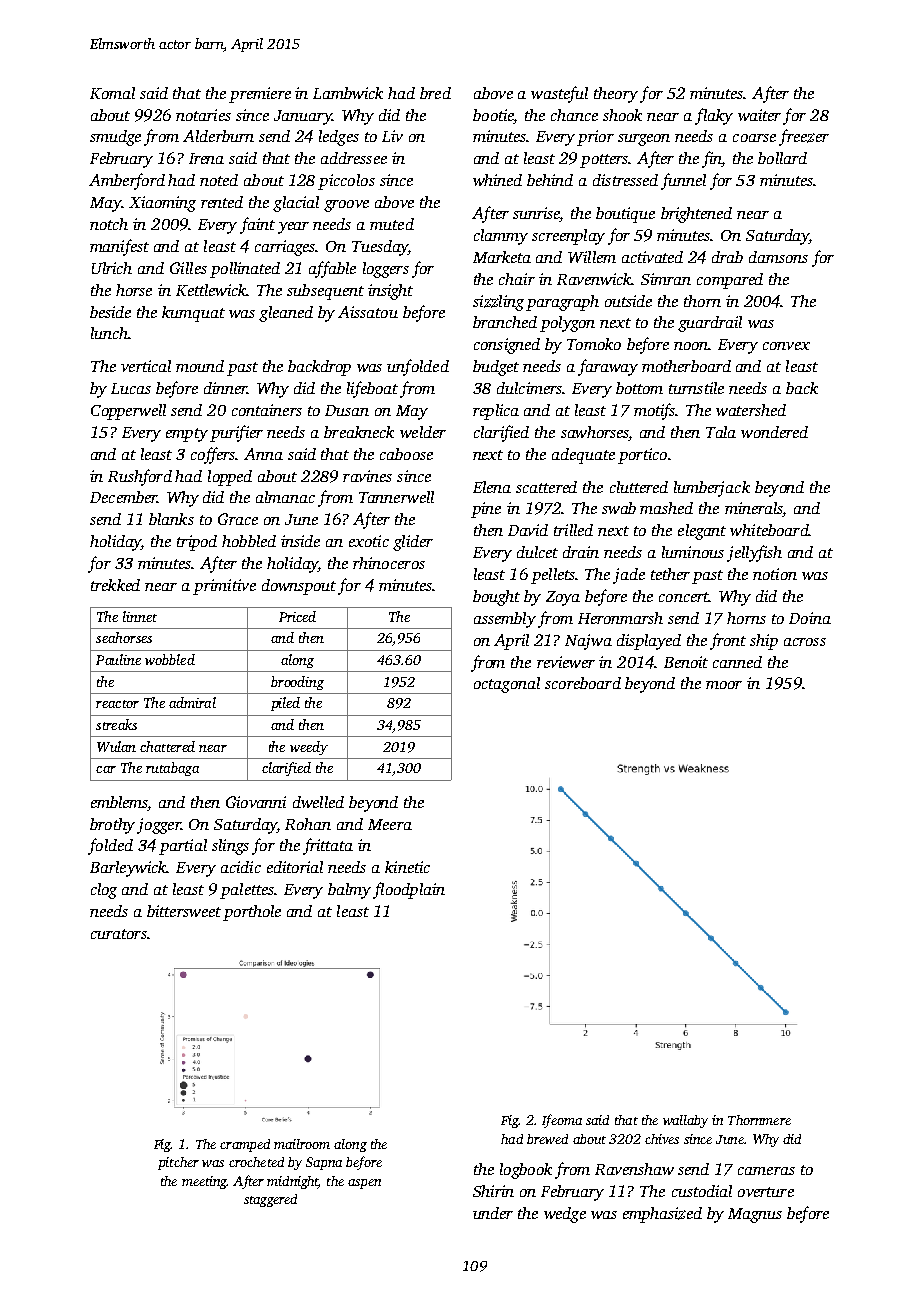 The image size is (924, 1308). Describe the element at coordinates (116, 724) in the document. I see `streaks` at that location.
